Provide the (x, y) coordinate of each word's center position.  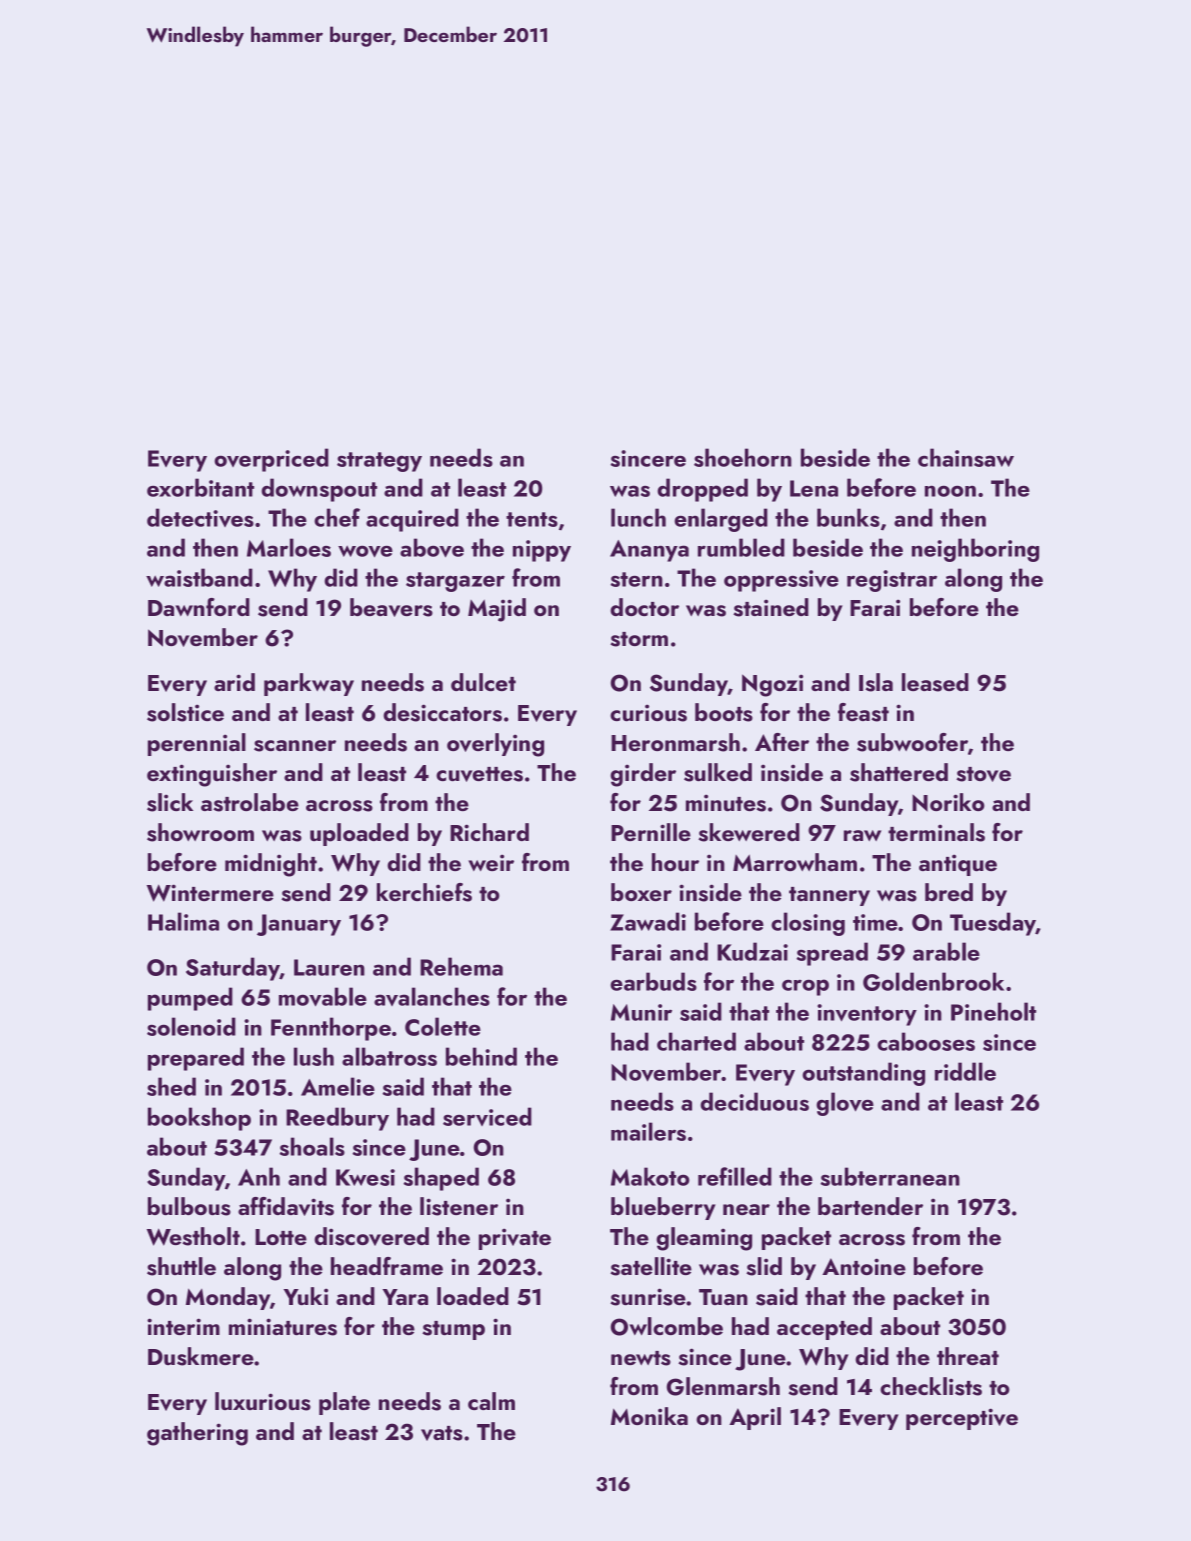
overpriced (271, 460)
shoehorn (743, 457)
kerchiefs (424, 892)
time (875, 922)
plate (344, 1403)
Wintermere (210, 893)
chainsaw (966, 457)
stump (453, 1330)
